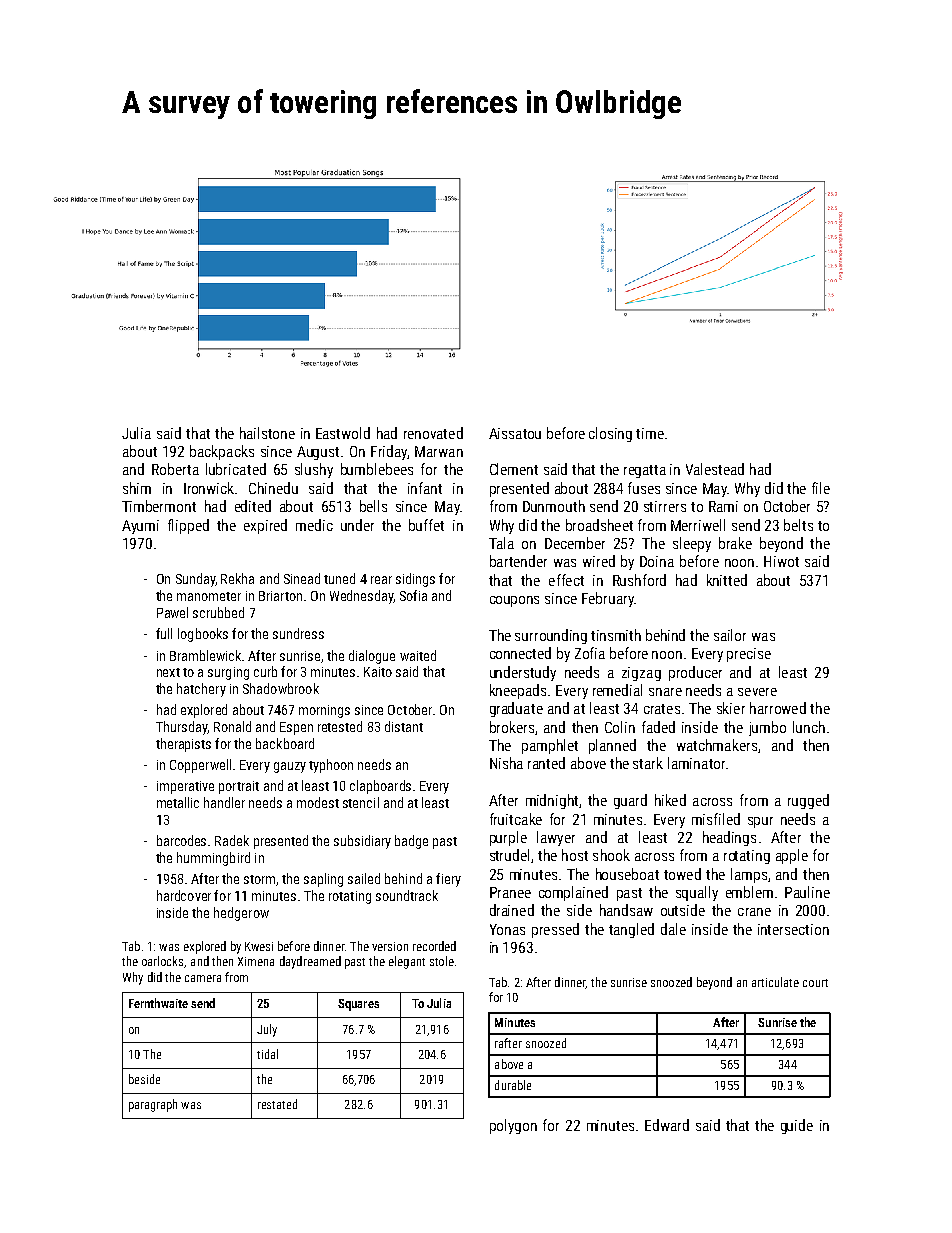 The image size is (952, 1233). Describe the element at coordinates (514, 601) in the image. I see `coupons` at that location.
